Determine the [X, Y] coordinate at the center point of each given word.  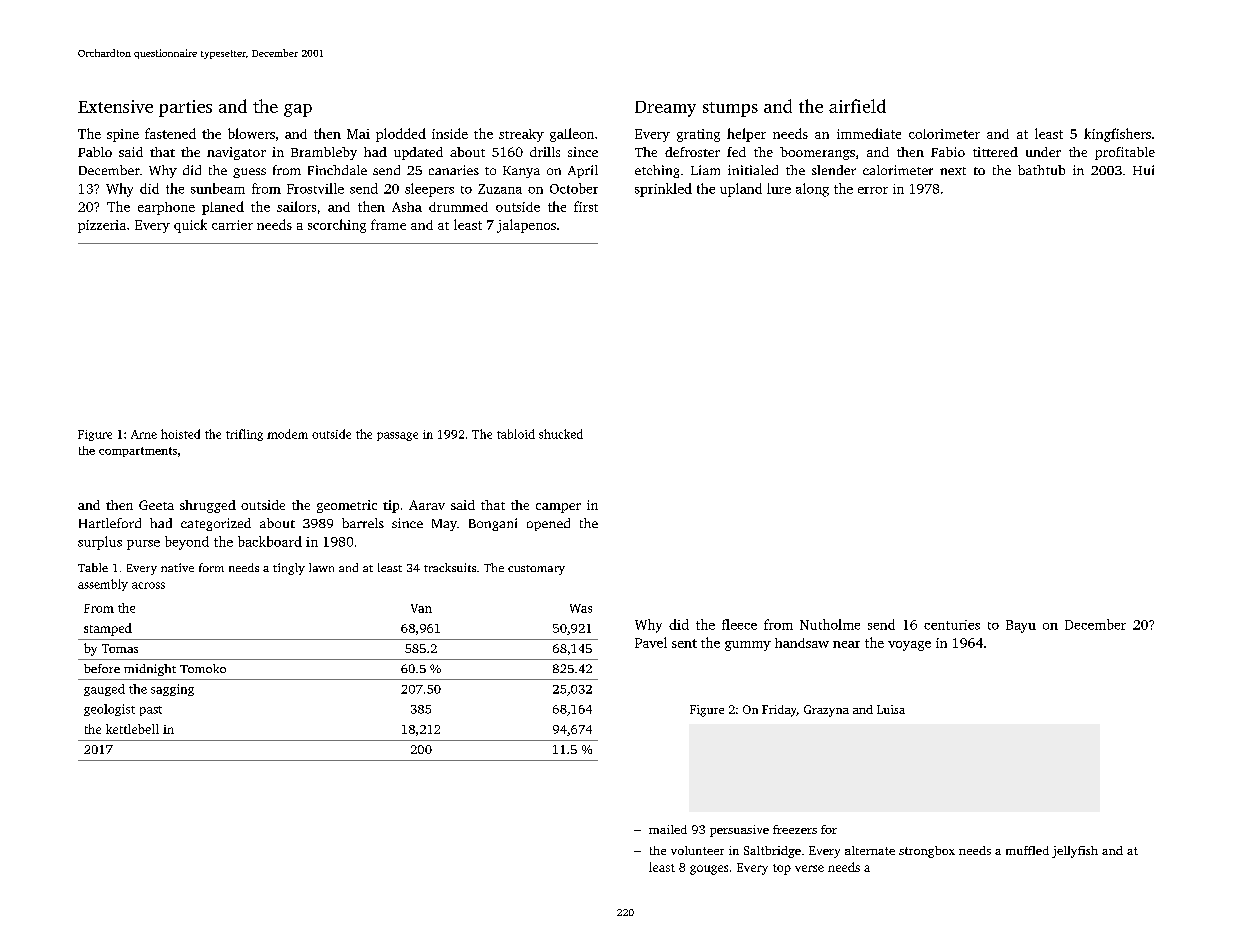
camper [558, 508]
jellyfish [1075, 852]
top [782, 869]
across [148, 585]
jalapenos [526, 226]
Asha [407, 207]
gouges [709, 870]
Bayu [1021, 626]
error [873, 190]
